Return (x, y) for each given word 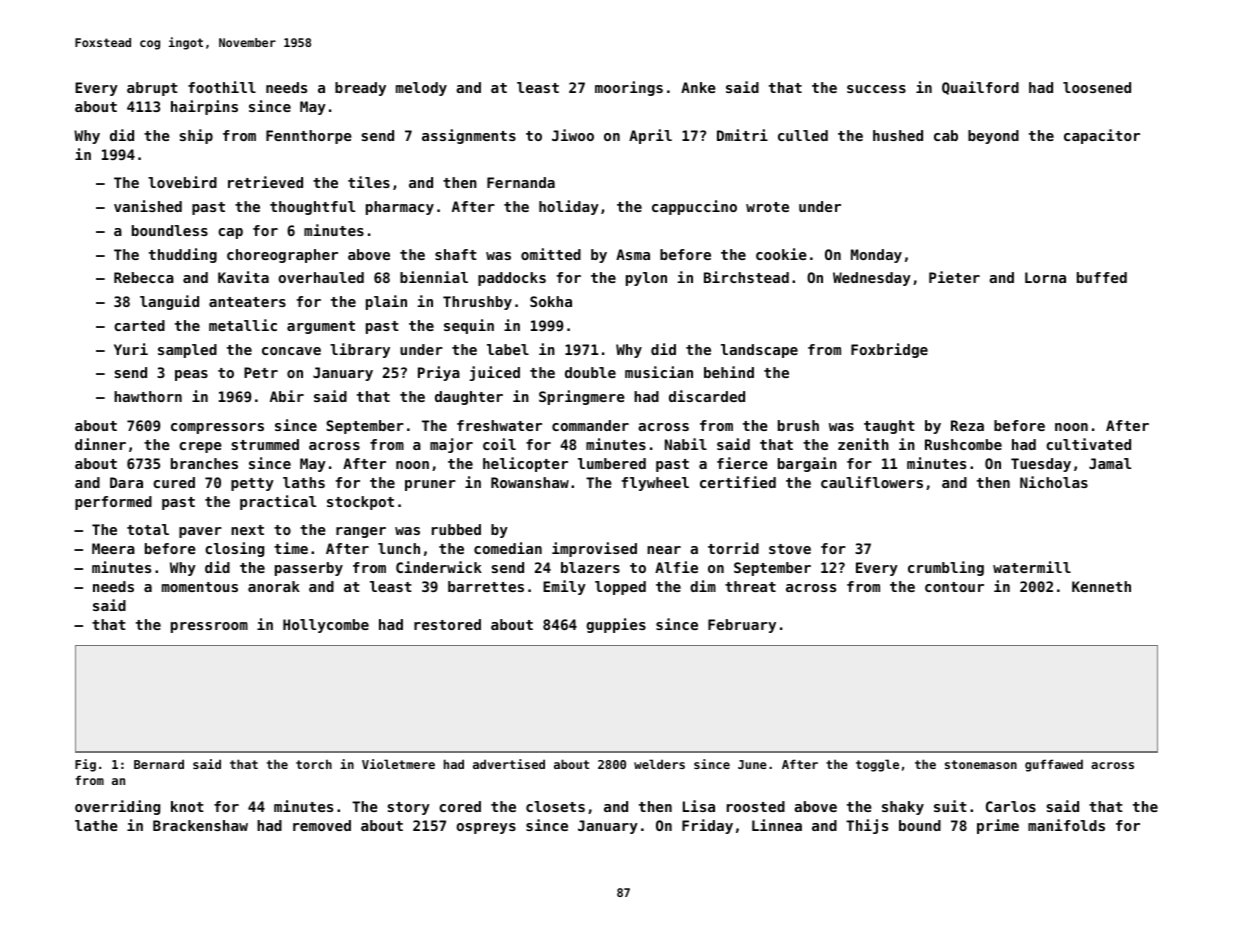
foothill (222, 87)
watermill (1032, 567)
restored (447, 624)
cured (174, 482)
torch (314, 764)
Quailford (980, 88)
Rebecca (144, 277)
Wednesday (872, 279)
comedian (508, 548)
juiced (495, 373)
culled (803, 135)
